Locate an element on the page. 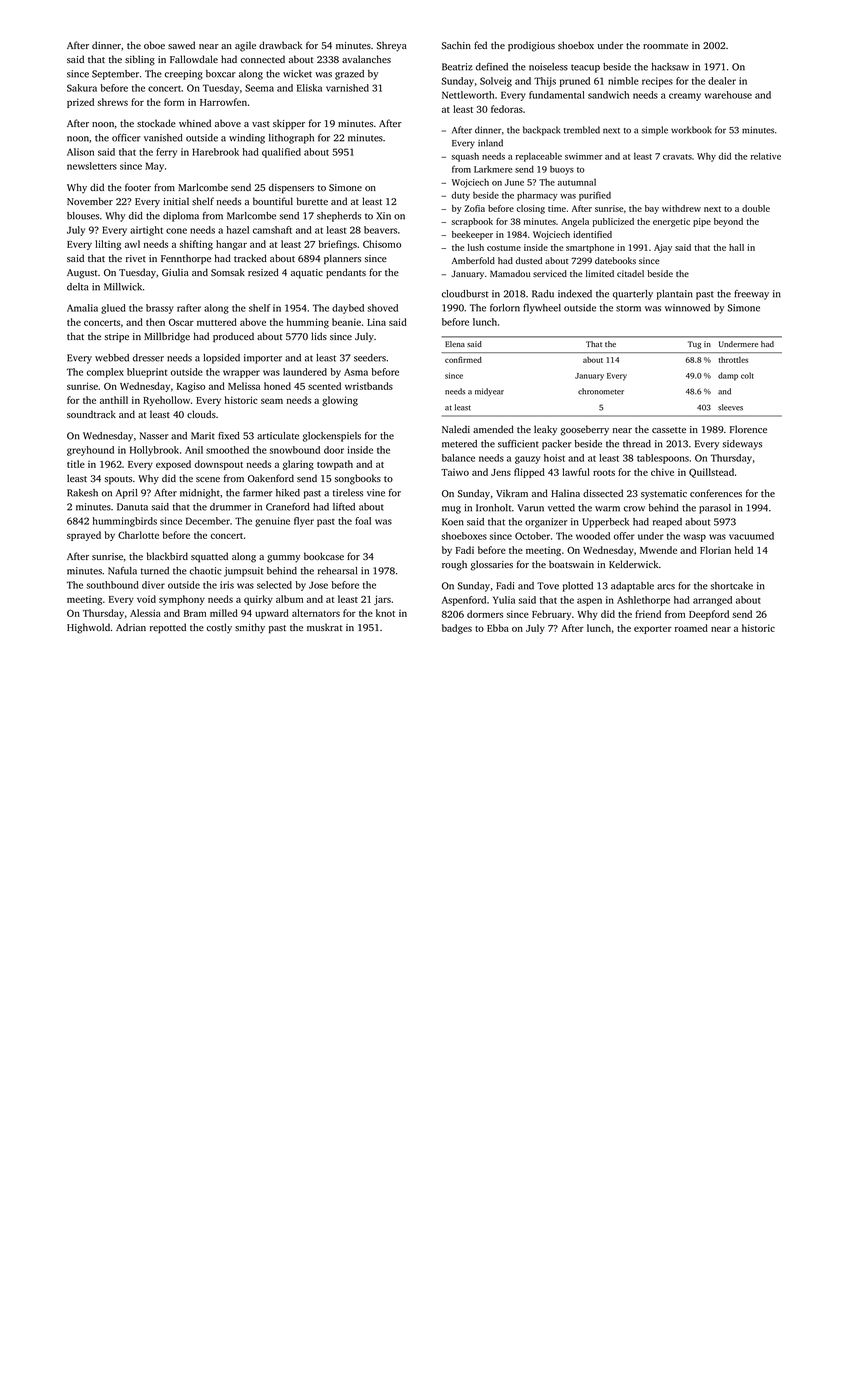  confirmed is located at coordinates (463, 359).
